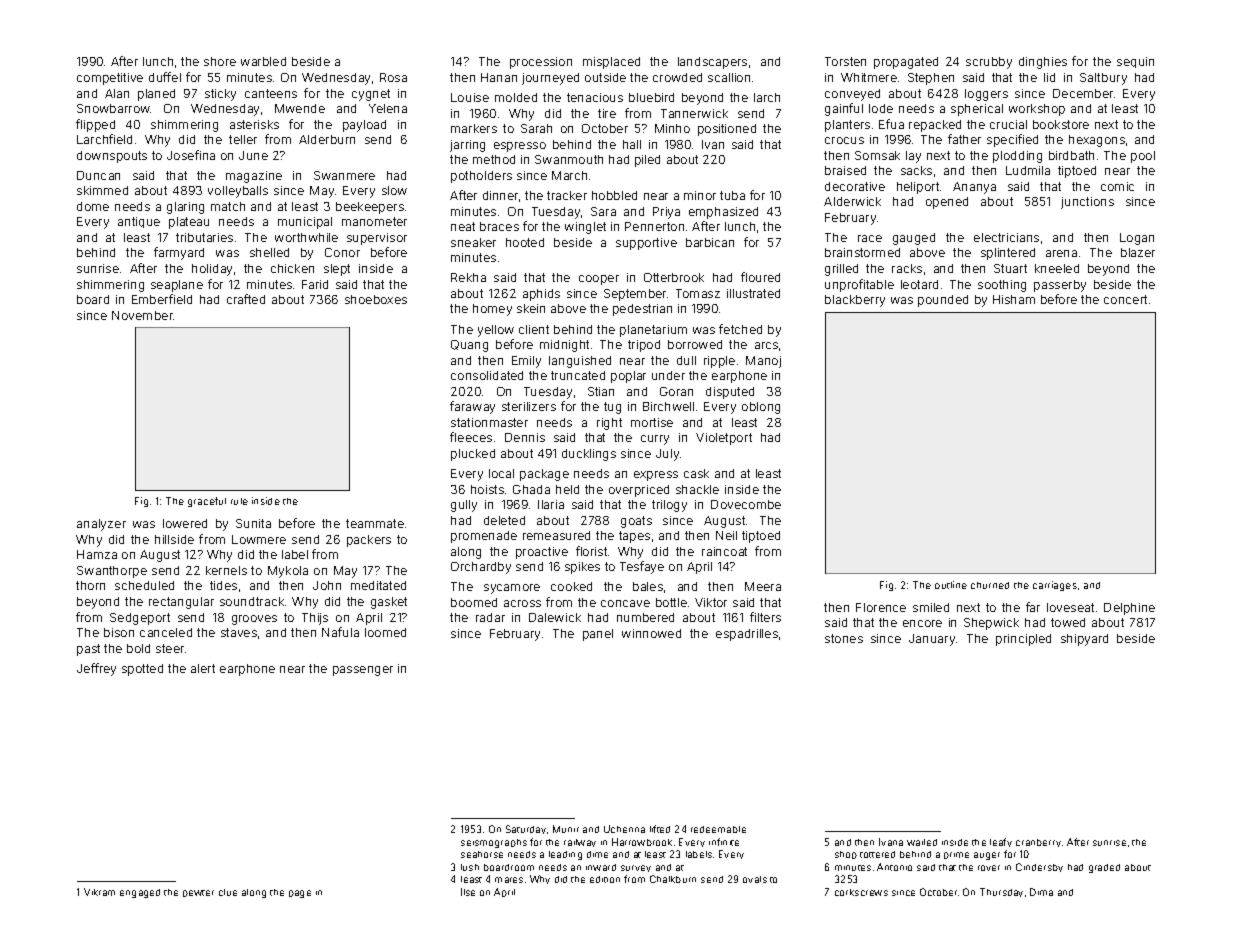  I want to click on Dovecombe, so click(746, 504).
